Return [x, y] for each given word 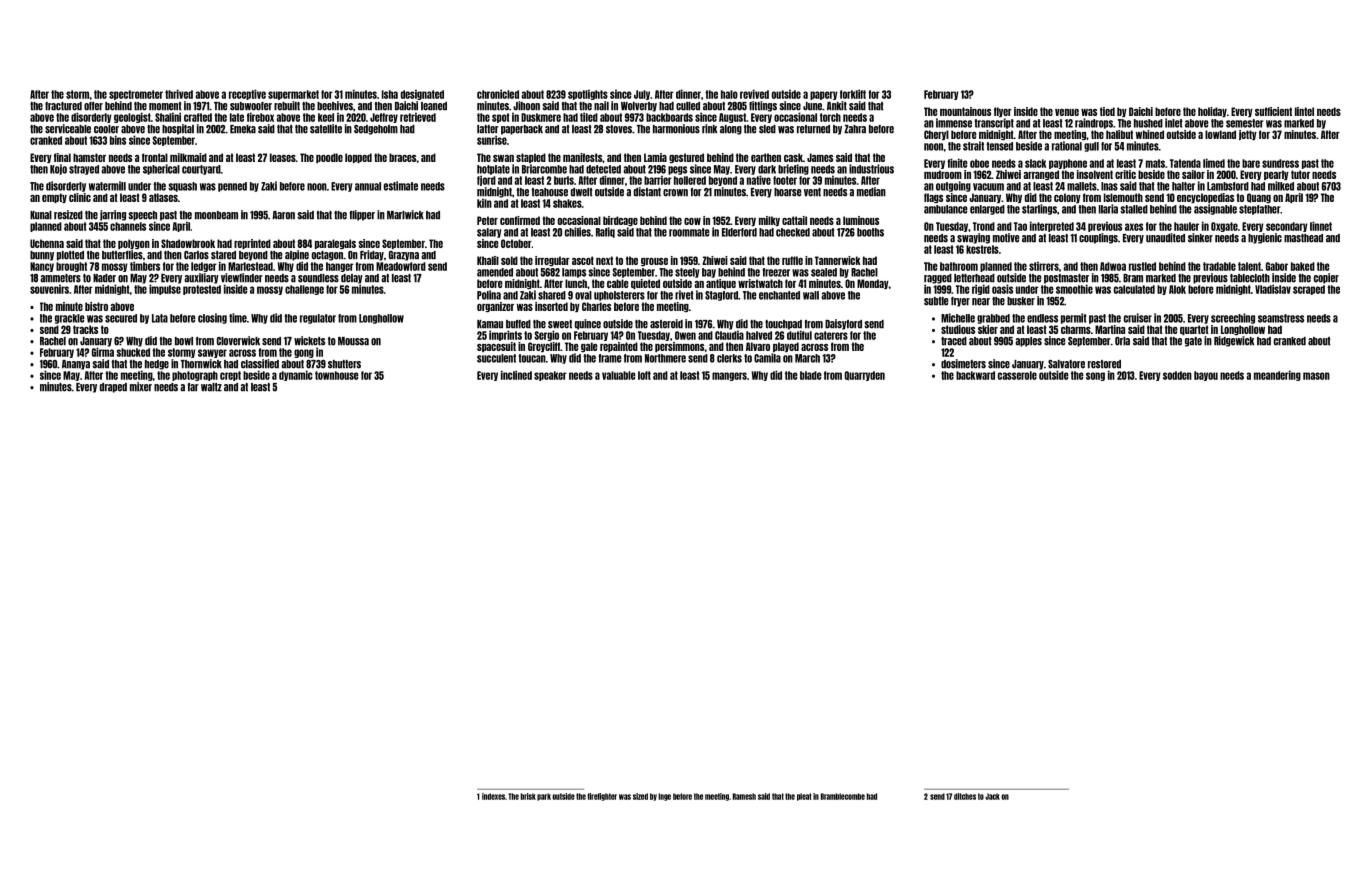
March [807, 358]
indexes [493, 796]
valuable [619, 375]
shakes [567, 203]
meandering [1277, 375]
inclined [516, 375]
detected [603, 169]
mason [1316, 376]
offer [93, 106]
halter [1183, 186]
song [1095, 376]
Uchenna [47, 243]
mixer [141, 387]
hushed [1148, 123]
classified [260, 364]
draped [113, 388]
